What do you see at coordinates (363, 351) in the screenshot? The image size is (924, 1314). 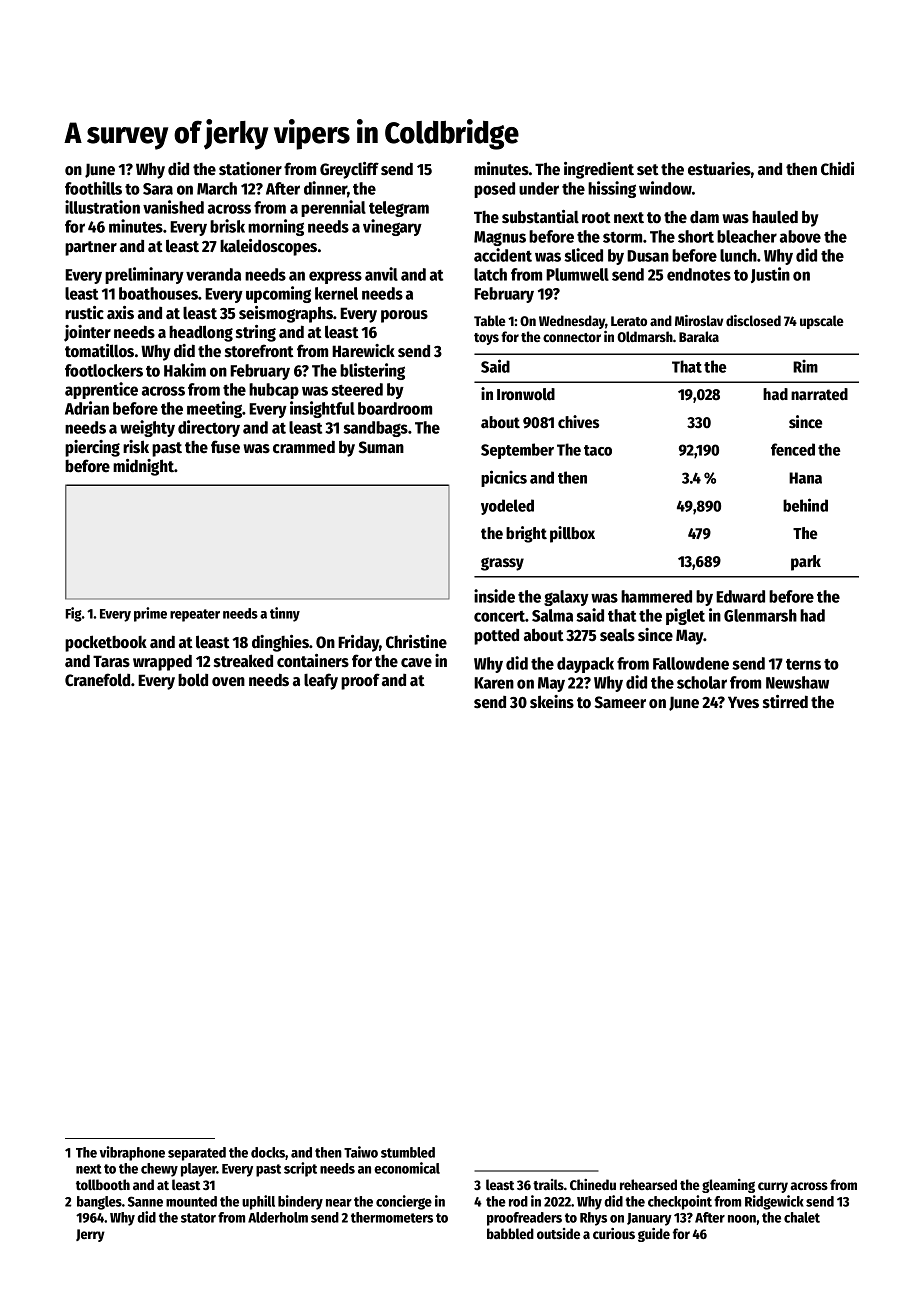 I see `Harewick` at bounding box center [363, 351].
